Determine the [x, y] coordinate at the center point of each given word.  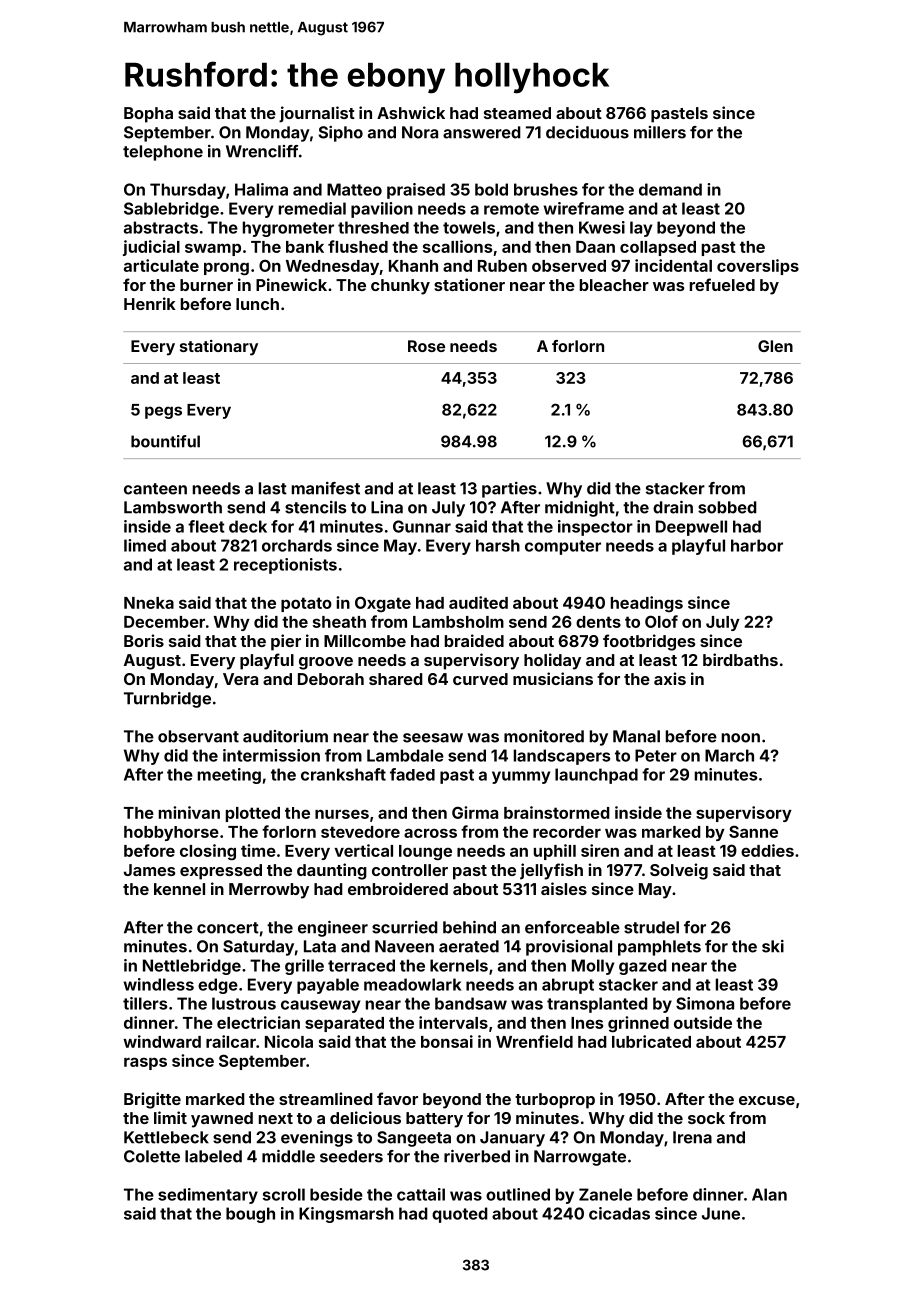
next [276, 1118]
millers [660, 132]
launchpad [596, 776]
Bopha [148, 115]
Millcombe [365, 640]
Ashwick [411, 112]
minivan [189, 812]
